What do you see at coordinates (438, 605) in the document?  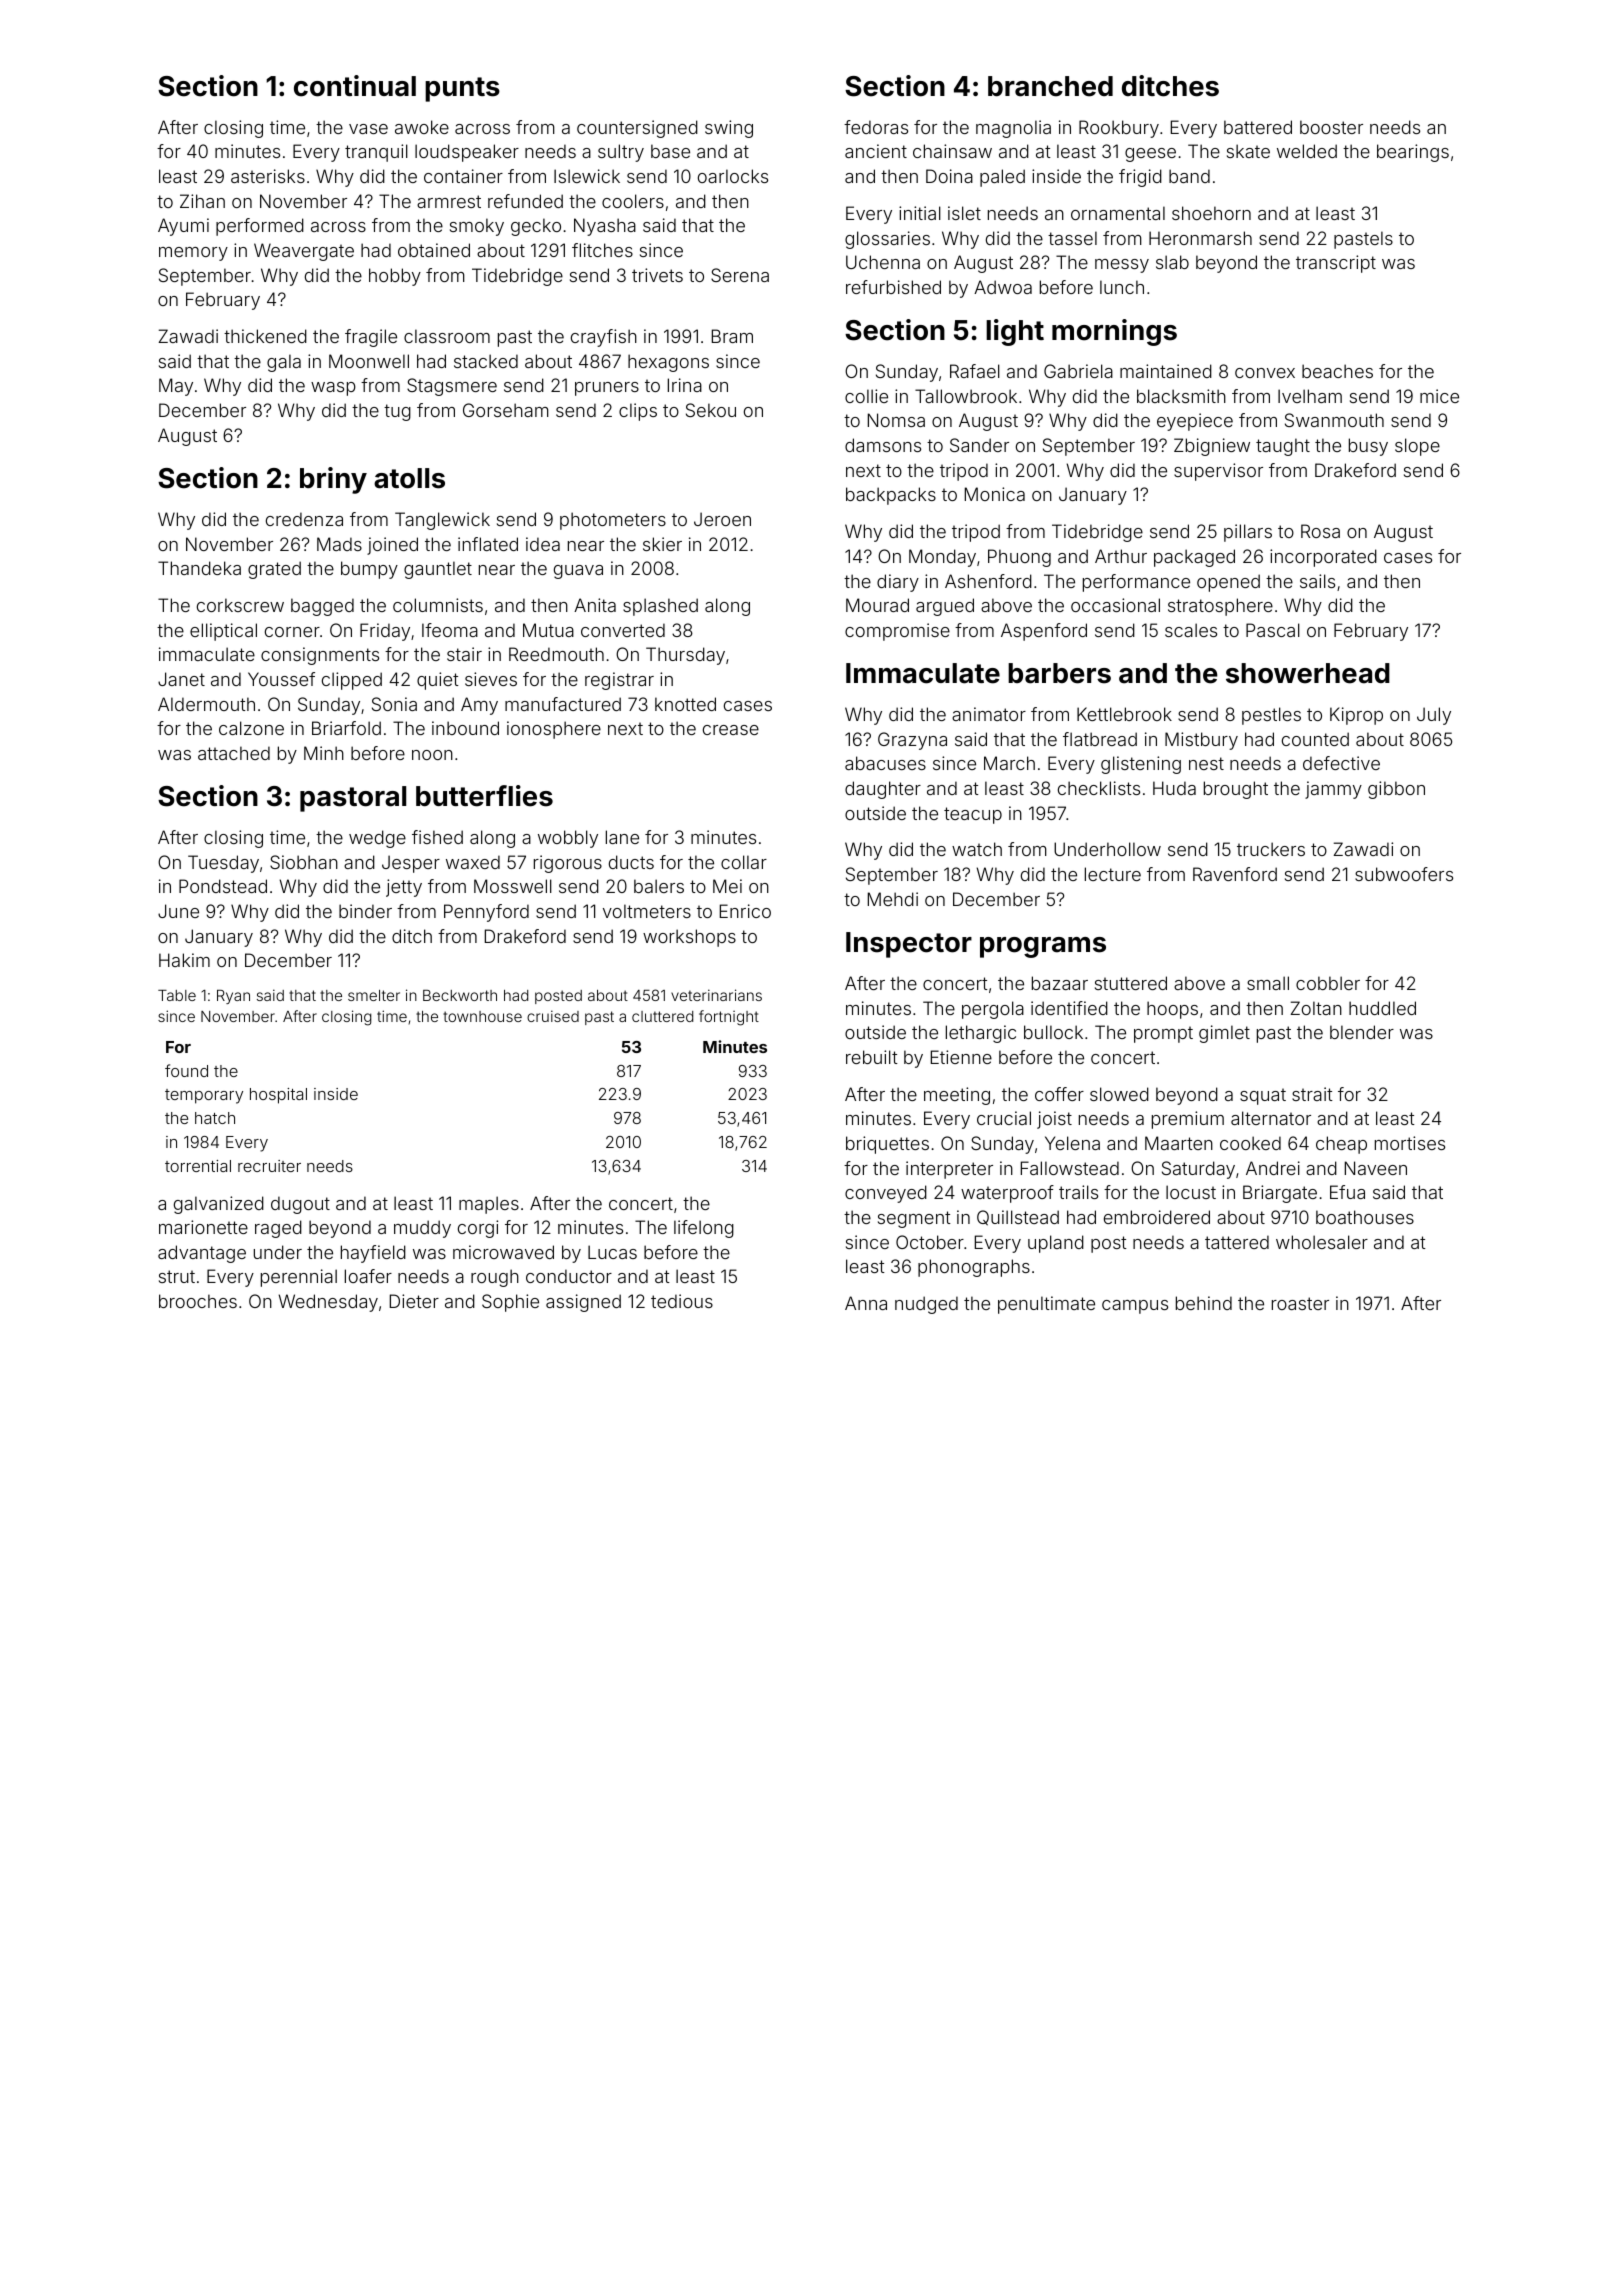 I see `columnists` at bounding box center [438, 605].
